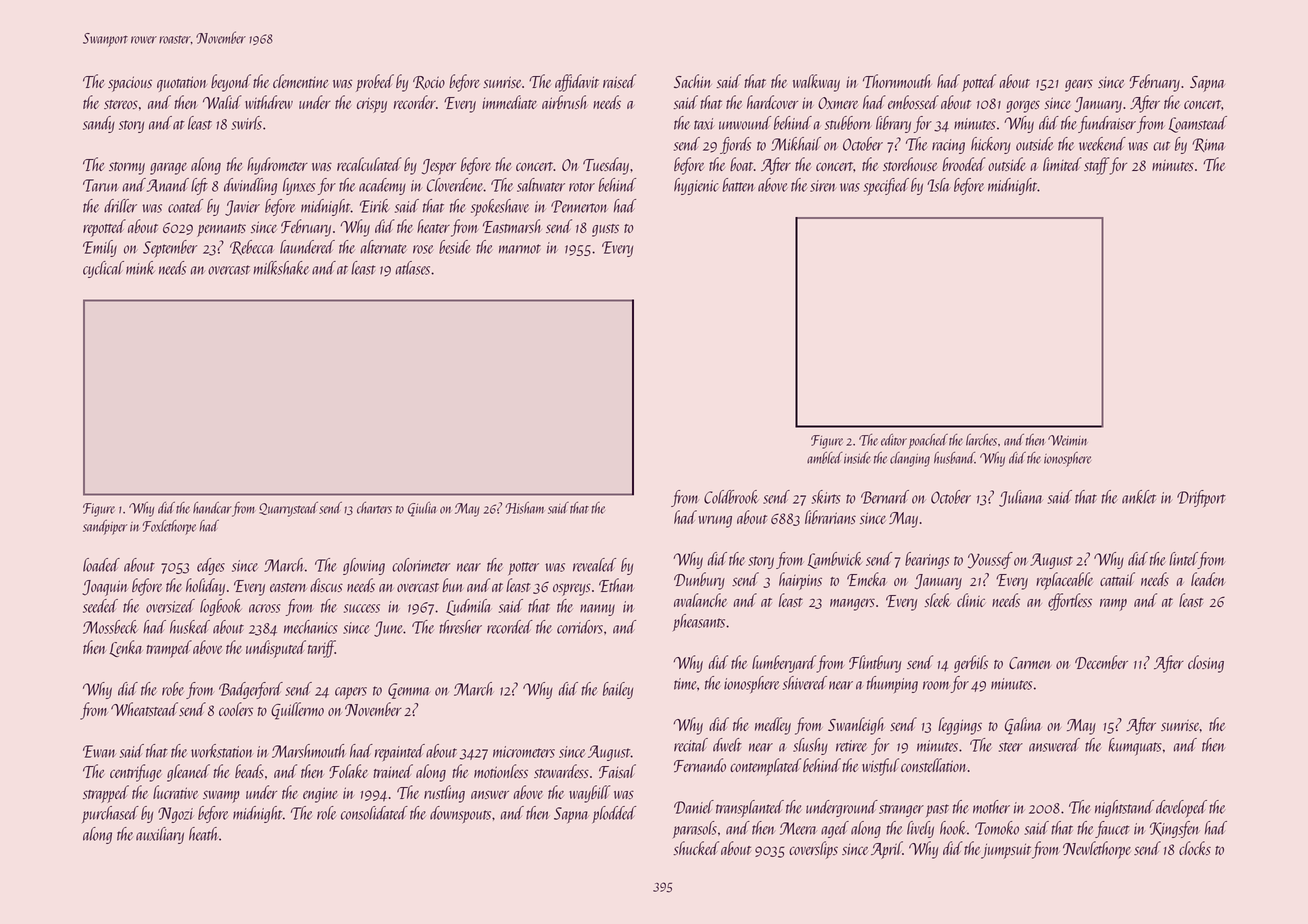  What do you see at coordinates (231, 83) in the document?
I see `beyond` at bounding box center [231, 83].
